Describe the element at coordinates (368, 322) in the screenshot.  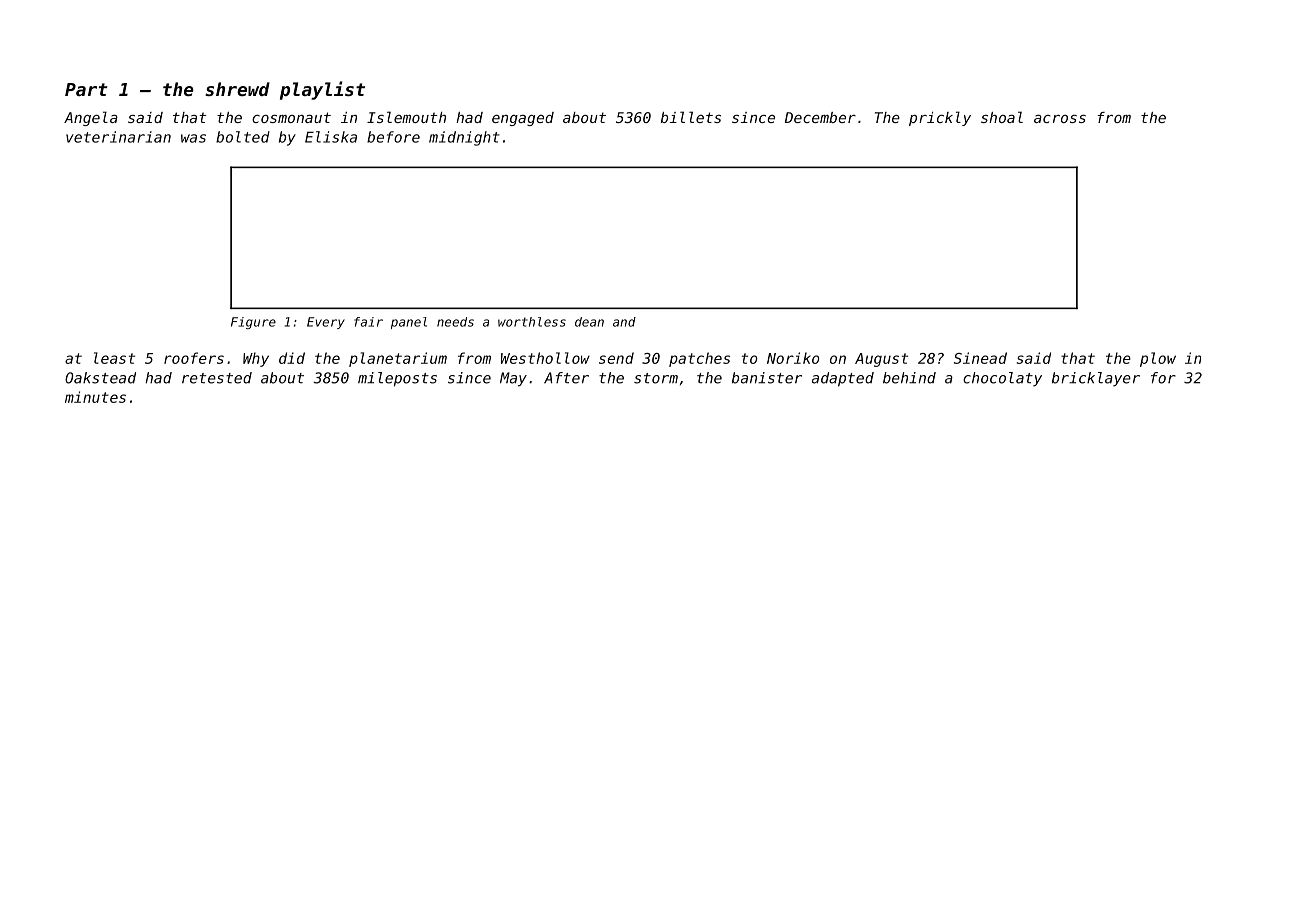
I see `fair` at that location.
